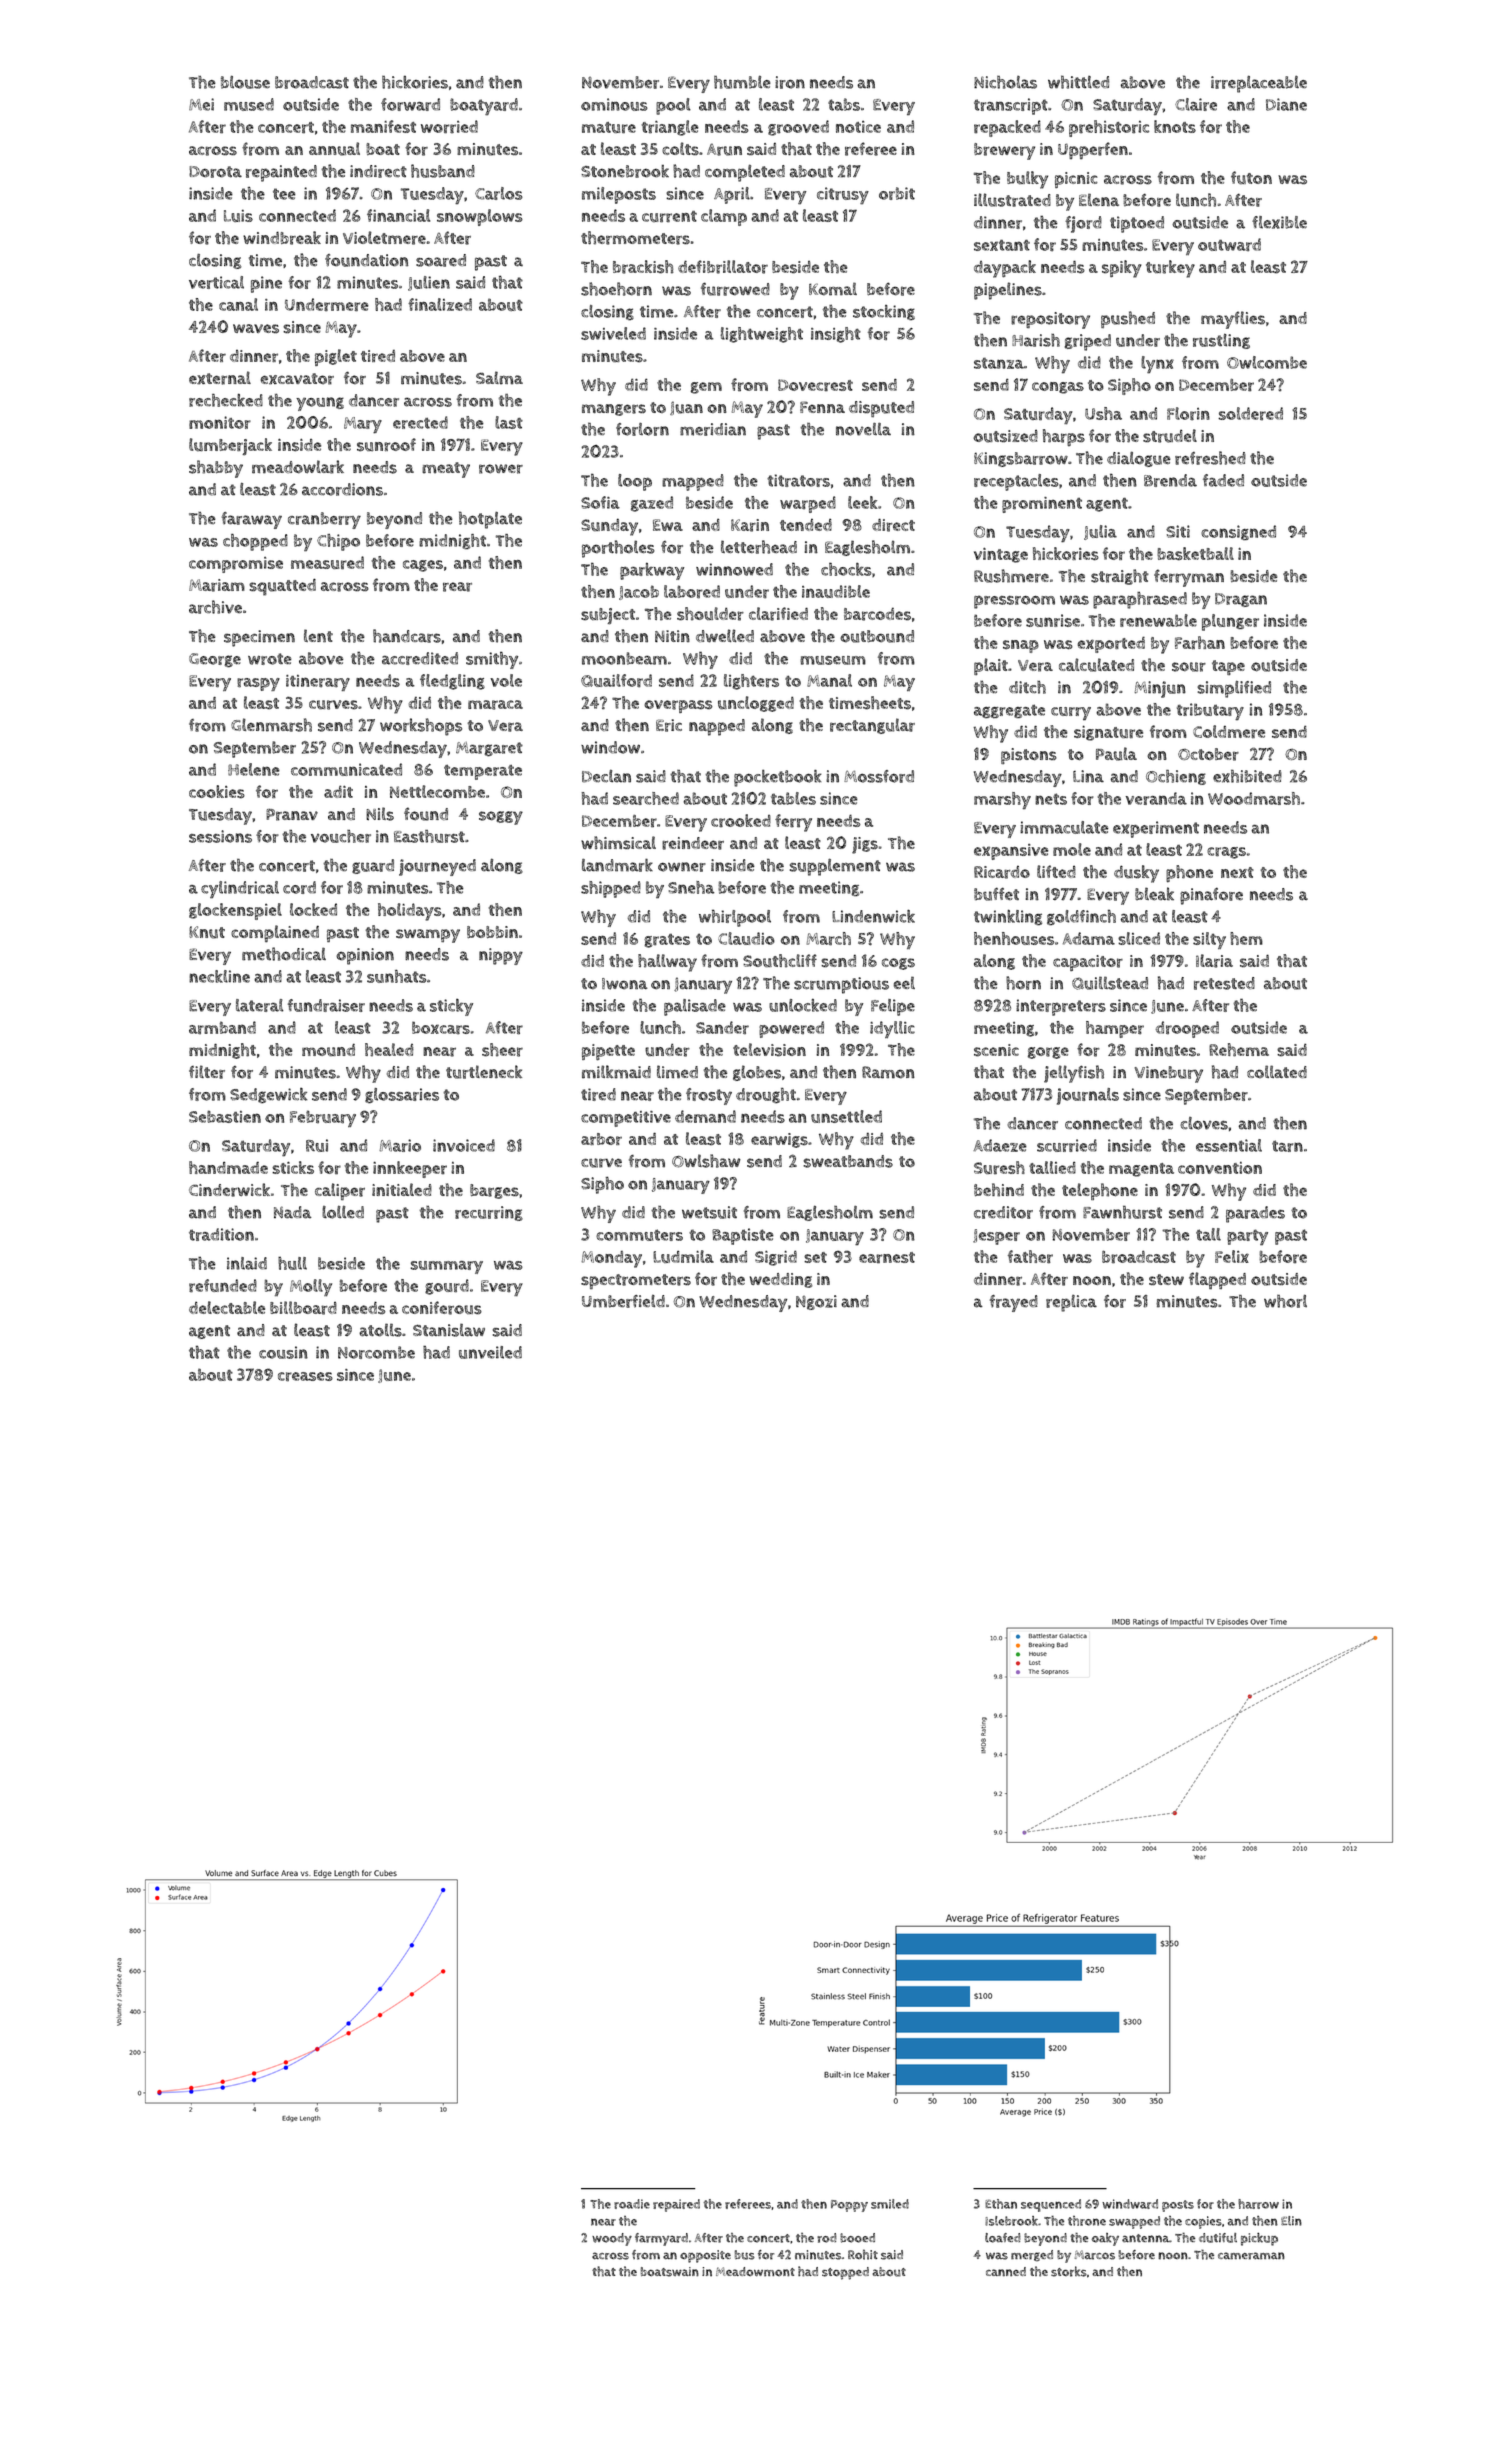 The image size is (1496, 2464). I want to click on Meadowmont, so click(755, 2272).
